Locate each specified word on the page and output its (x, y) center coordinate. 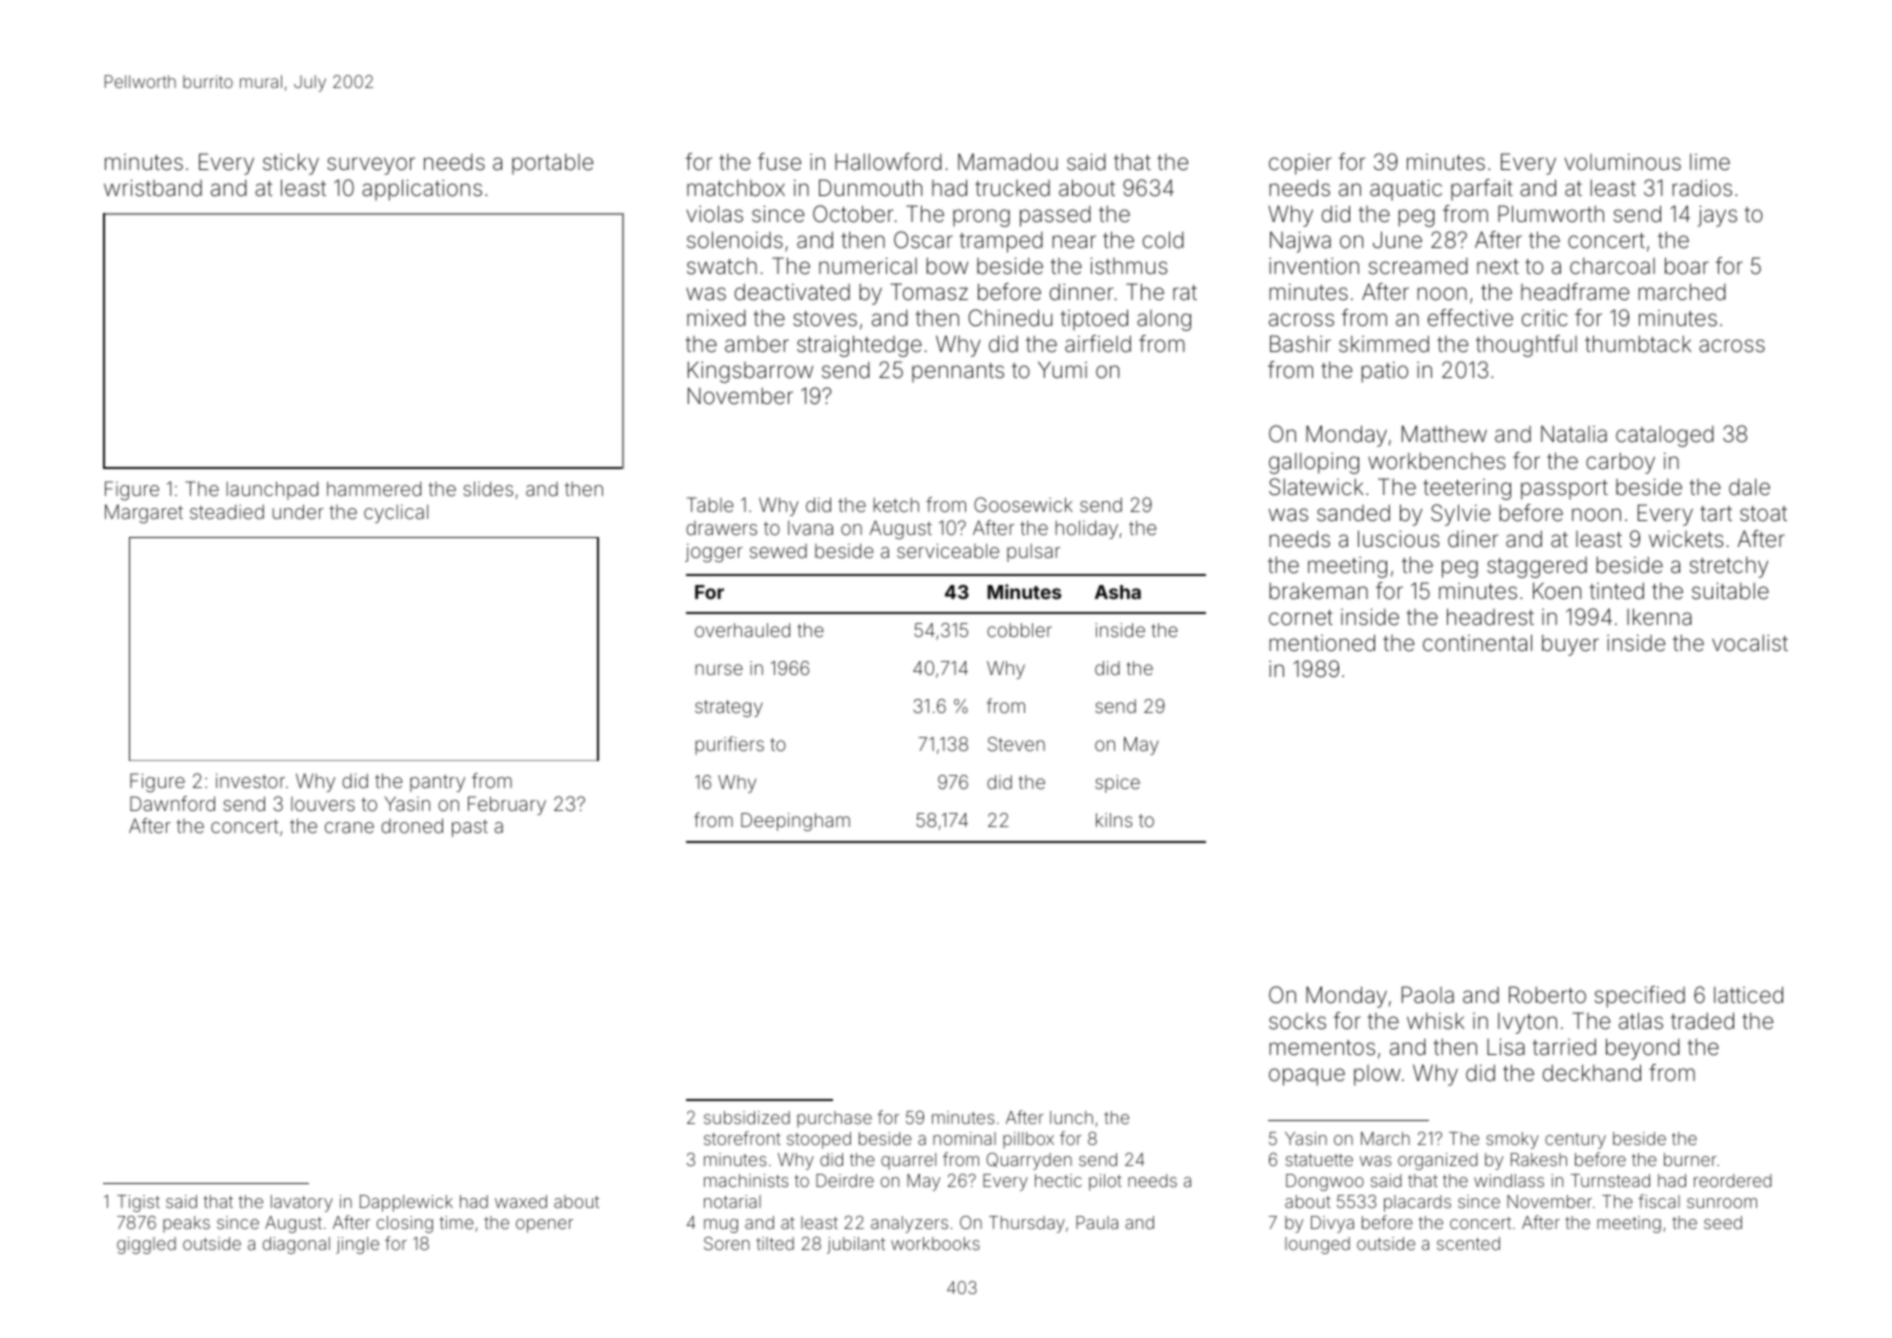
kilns (1114, 820)
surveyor (371, 166)
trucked (1012, 188)
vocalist (1750, 643)
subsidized (747, 1117)
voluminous (1622, 162)
